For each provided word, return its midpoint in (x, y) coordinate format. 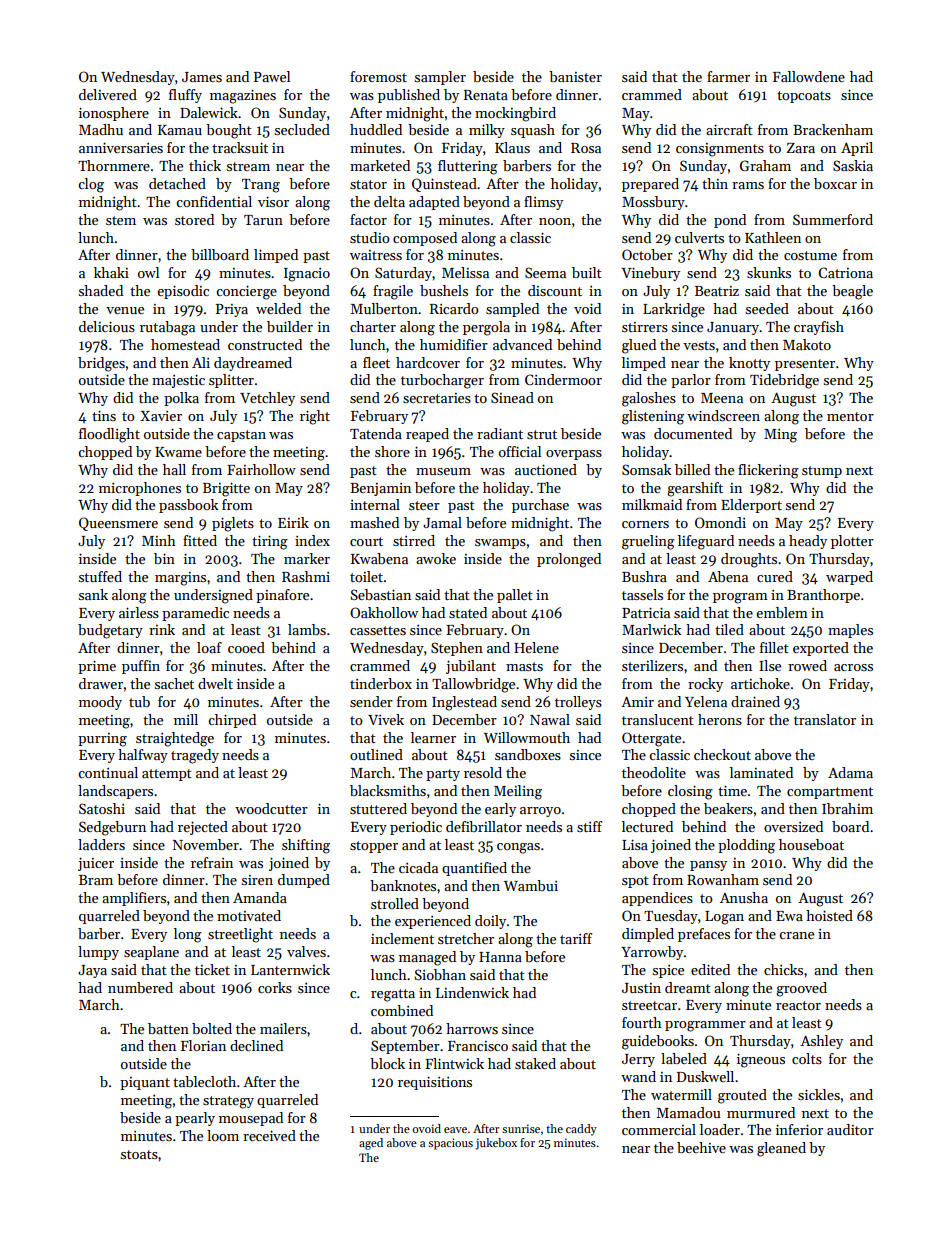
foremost (378, 76)
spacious (450, 1144)
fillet (774, 647)
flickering (768, 471)
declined (256, 1045)
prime (97, 667)
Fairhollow (261, 469)
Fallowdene (809, 76)
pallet (515, 596)
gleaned (781, 1149)
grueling (648, 542)
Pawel (272, 76)
